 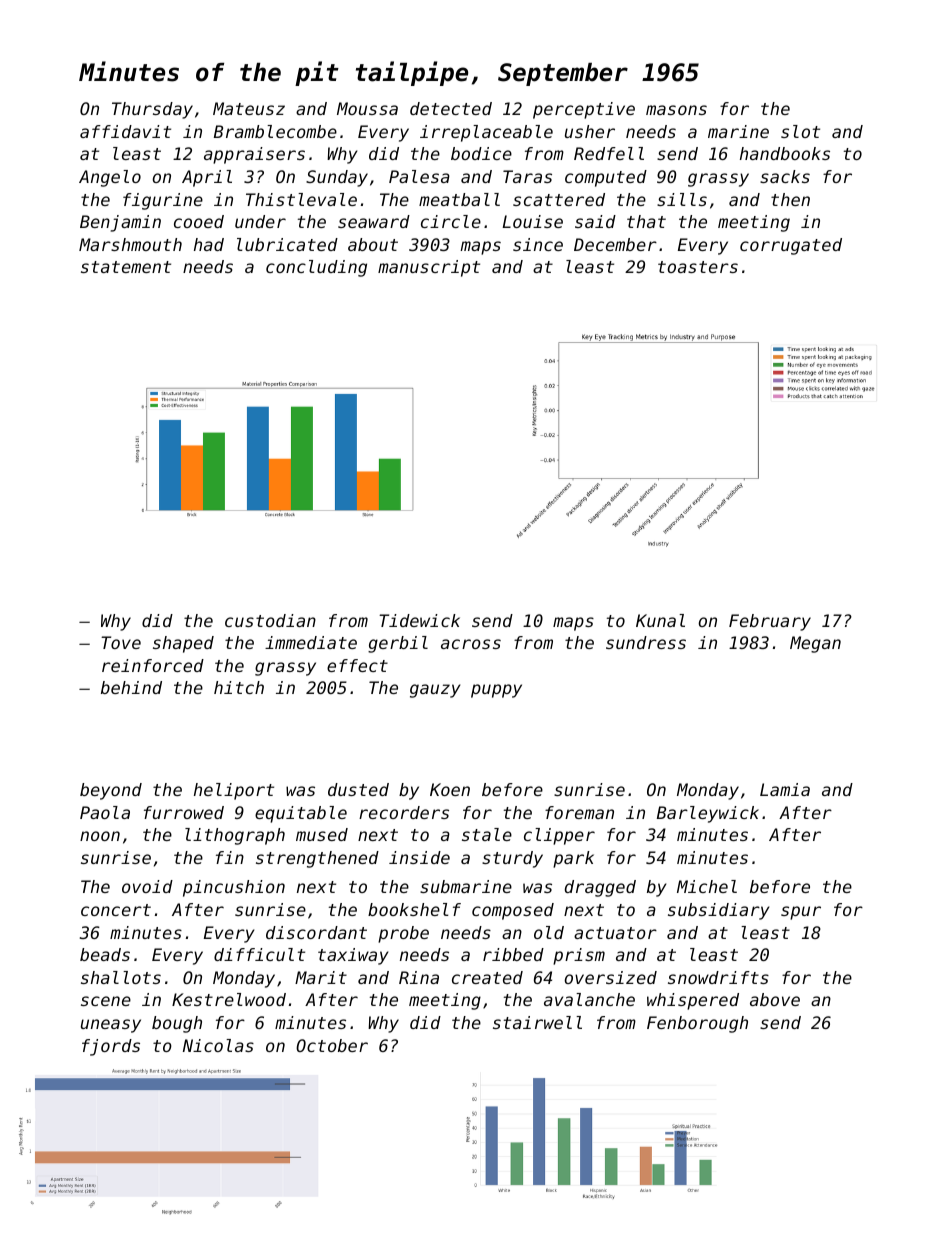 I want to click on sills, so click(x=682, y=199).
